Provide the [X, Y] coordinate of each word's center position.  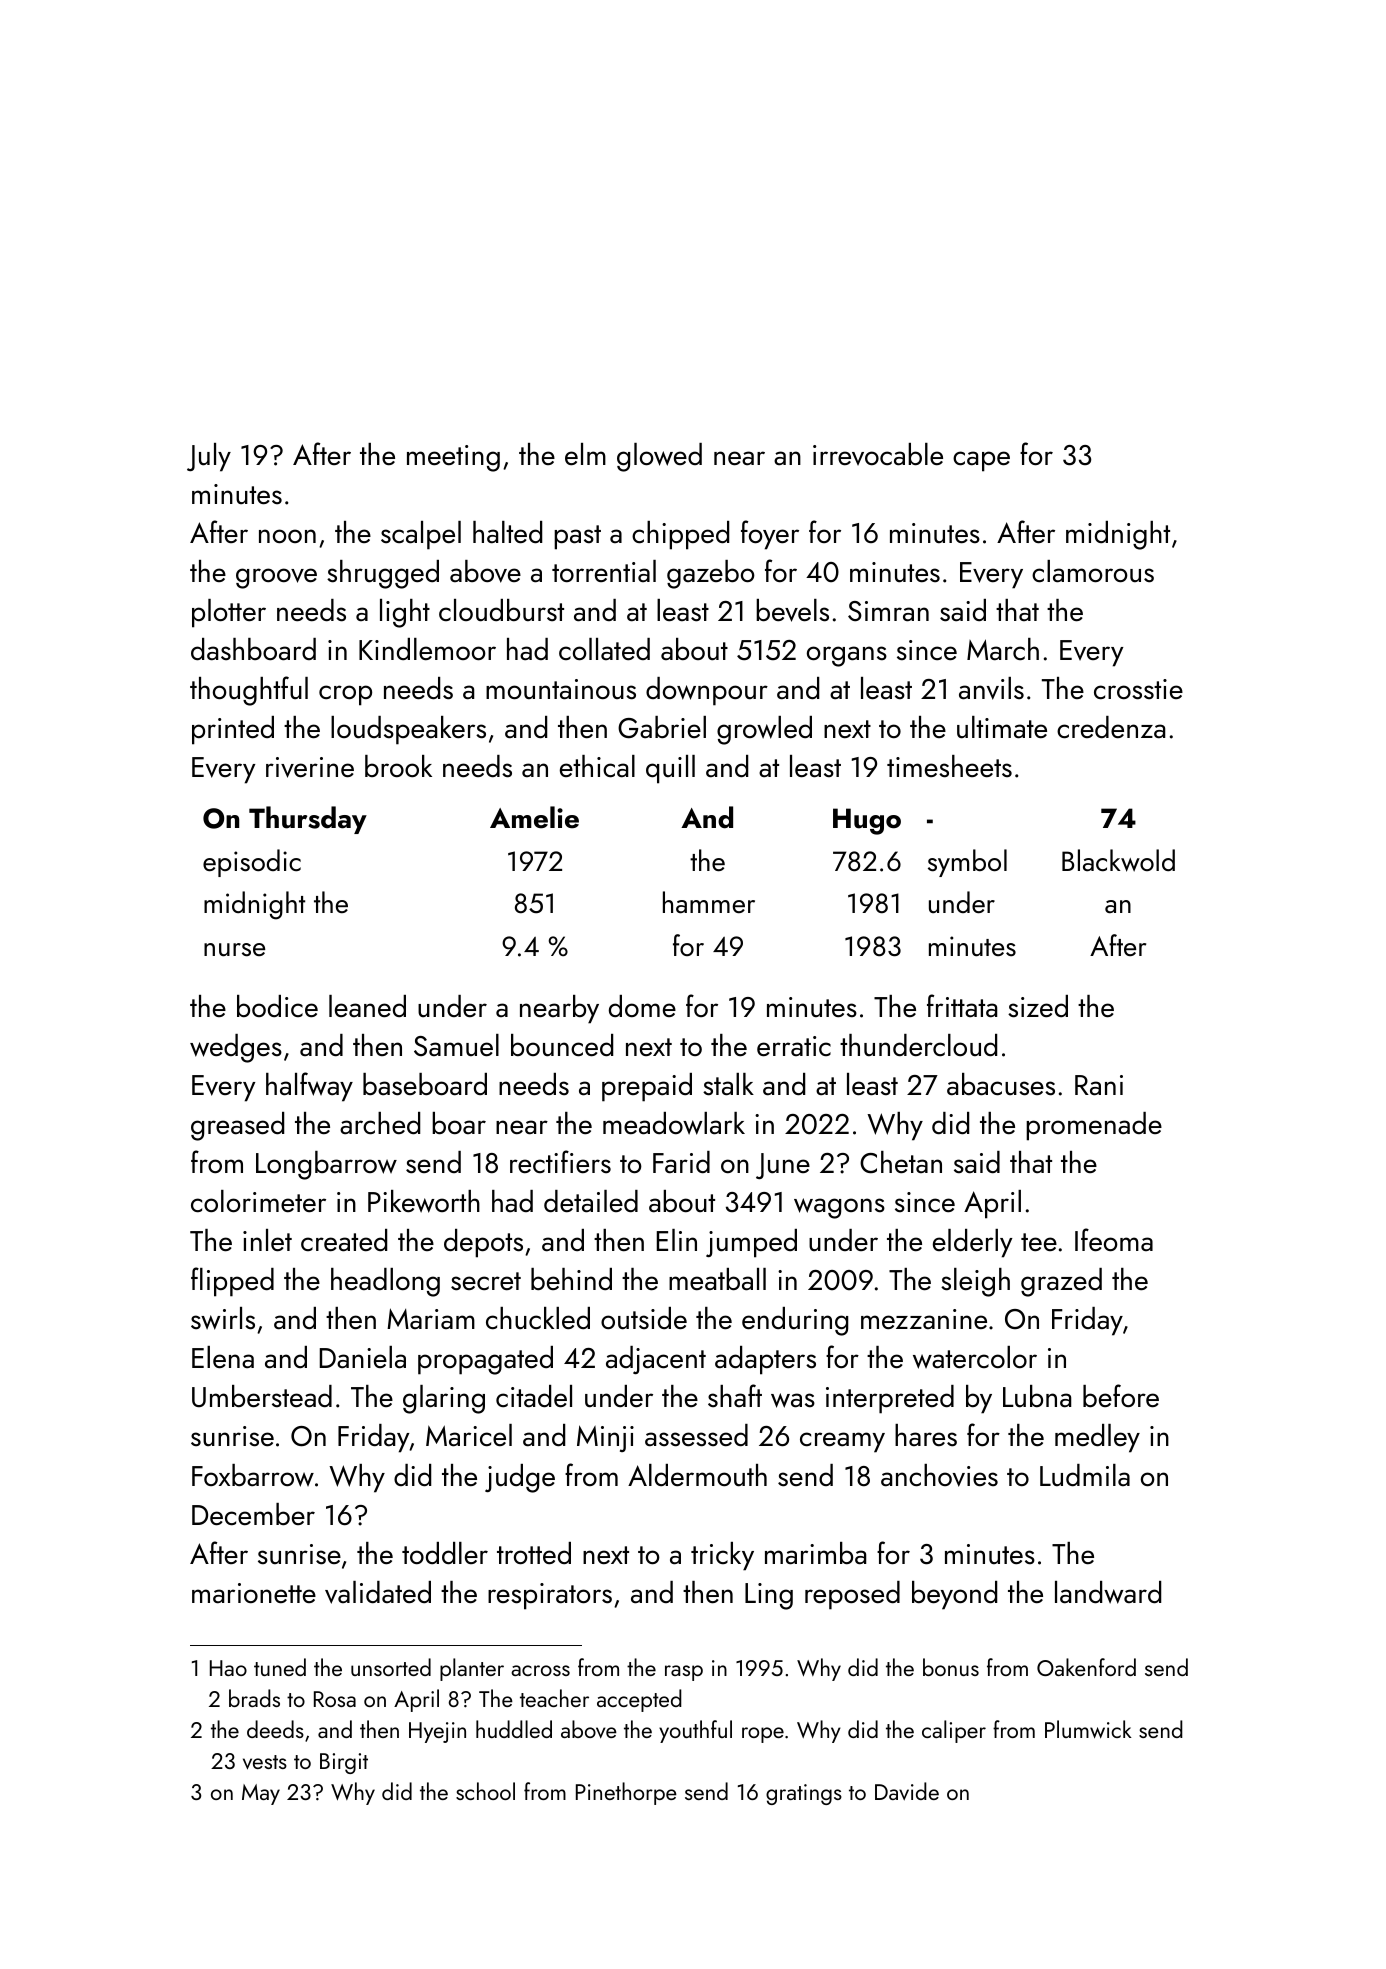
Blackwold [1118, 860]
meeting [453, 458]
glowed [659, 457]
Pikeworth [424, 1201]
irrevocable [878, 454]
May [261, 1794]
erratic [794, 1046]
